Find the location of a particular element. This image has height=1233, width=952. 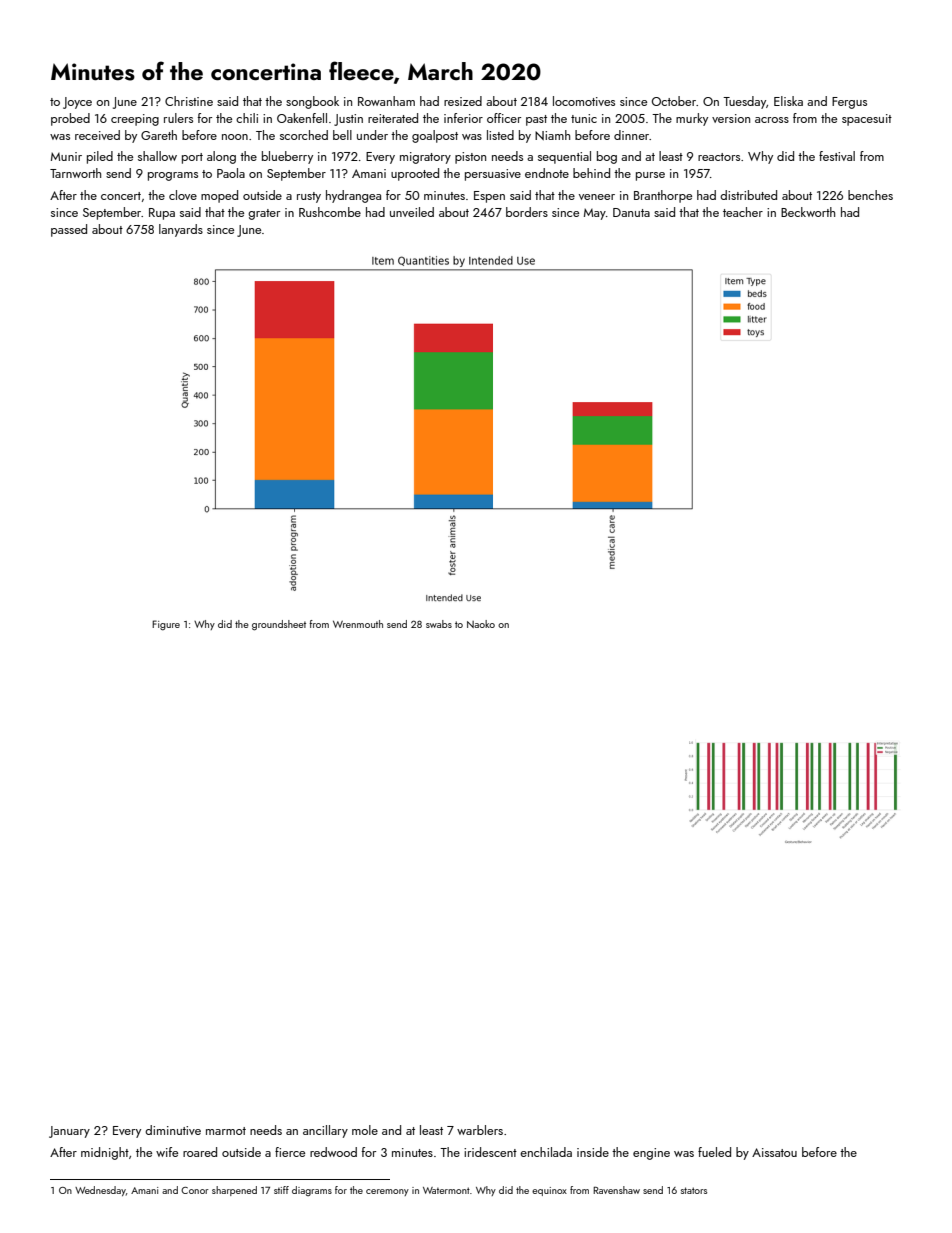

noon is located at coordinates (235, 137).
